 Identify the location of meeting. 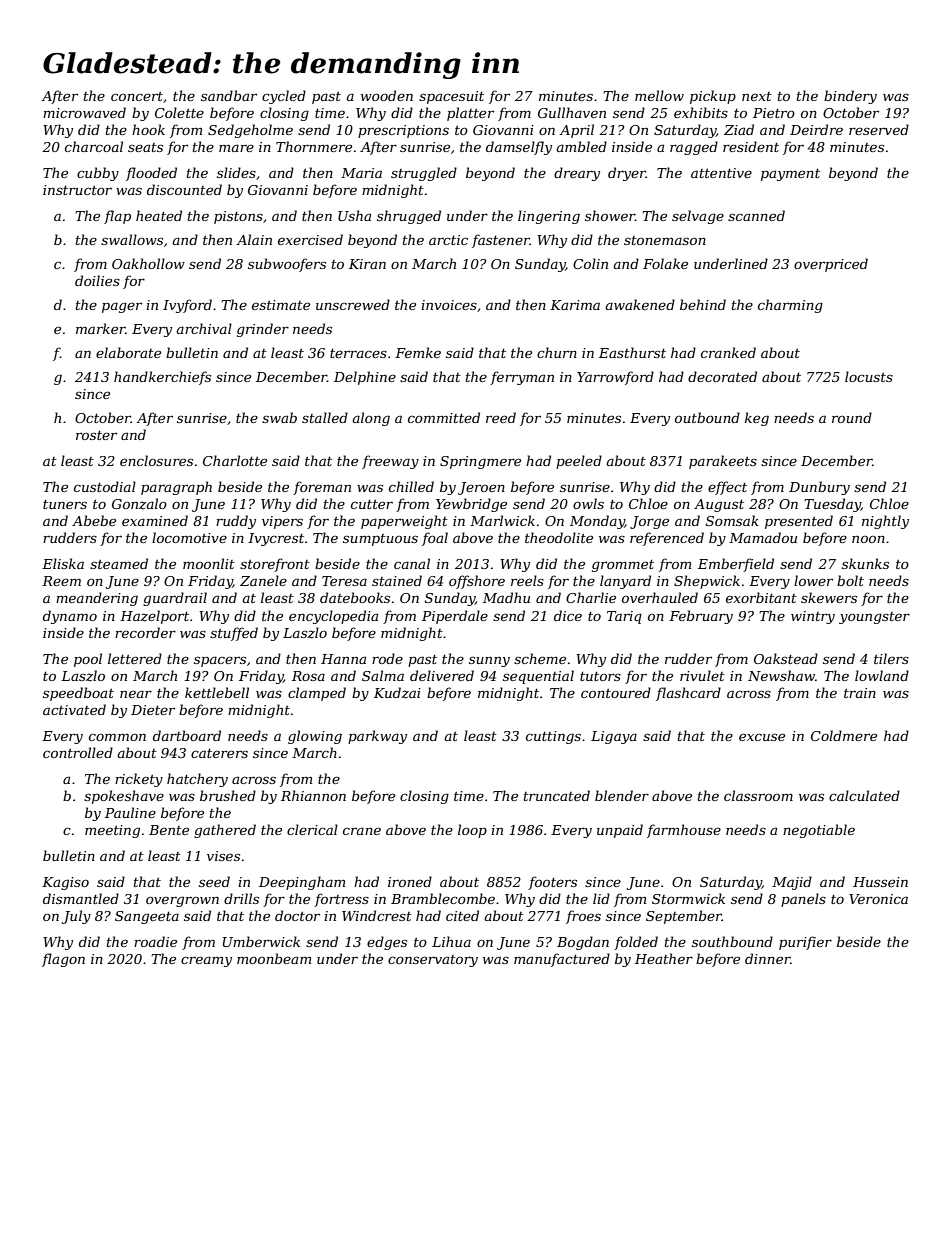
(112, 831).
